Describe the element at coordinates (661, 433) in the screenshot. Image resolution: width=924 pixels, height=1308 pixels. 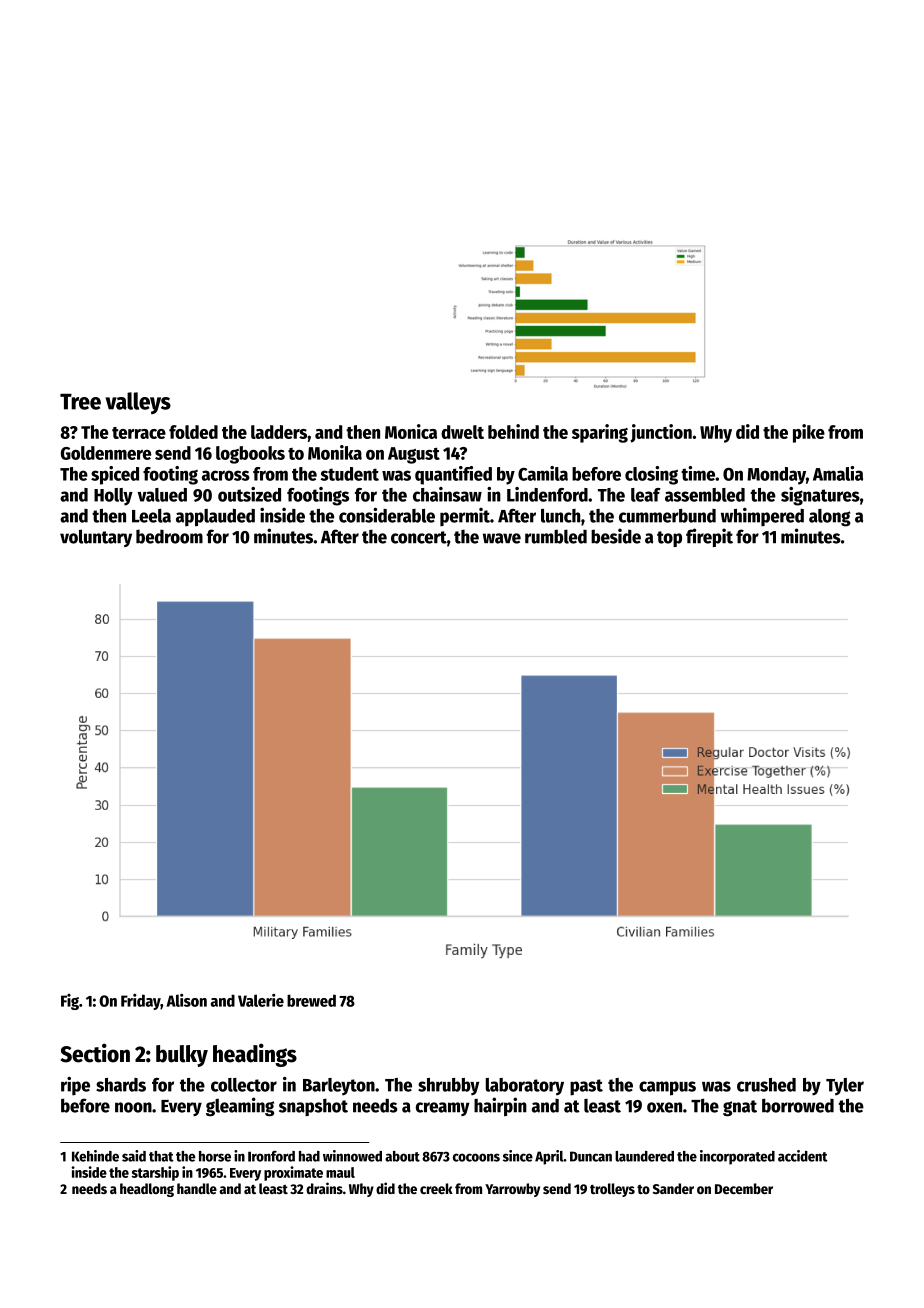
I see `junction` at that location.
